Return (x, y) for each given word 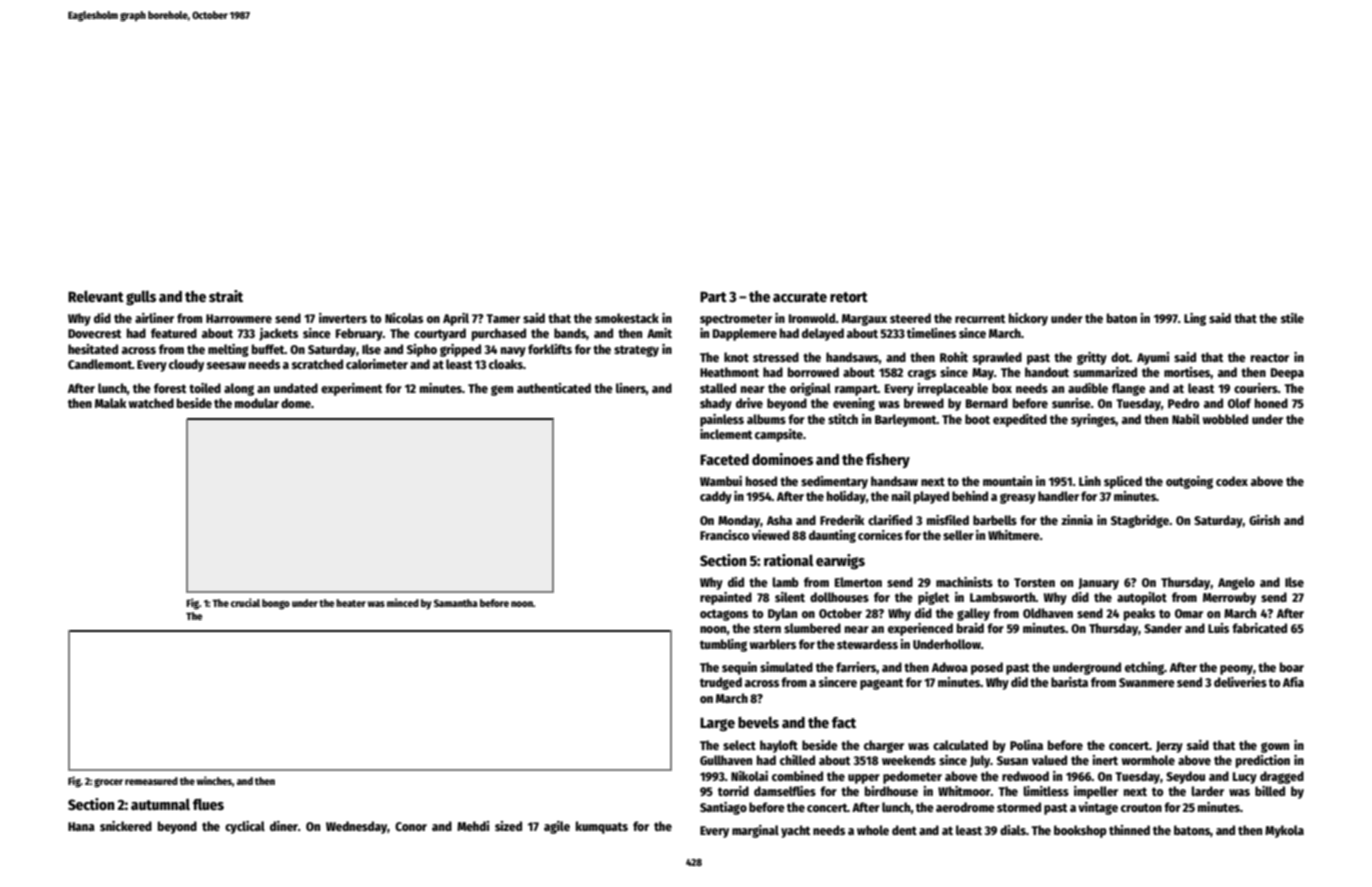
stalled (718, 388)
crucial (245, 602)
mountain (1007, 481)
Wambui (721, 481)
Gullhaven (726, 760)
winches (214, 780)
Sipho (422, 350)
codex (1232, 481)
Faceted (724, 459)
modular (257, 403)
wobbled (1225, 419)
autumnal (160, 804)
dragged (1282, 777)
